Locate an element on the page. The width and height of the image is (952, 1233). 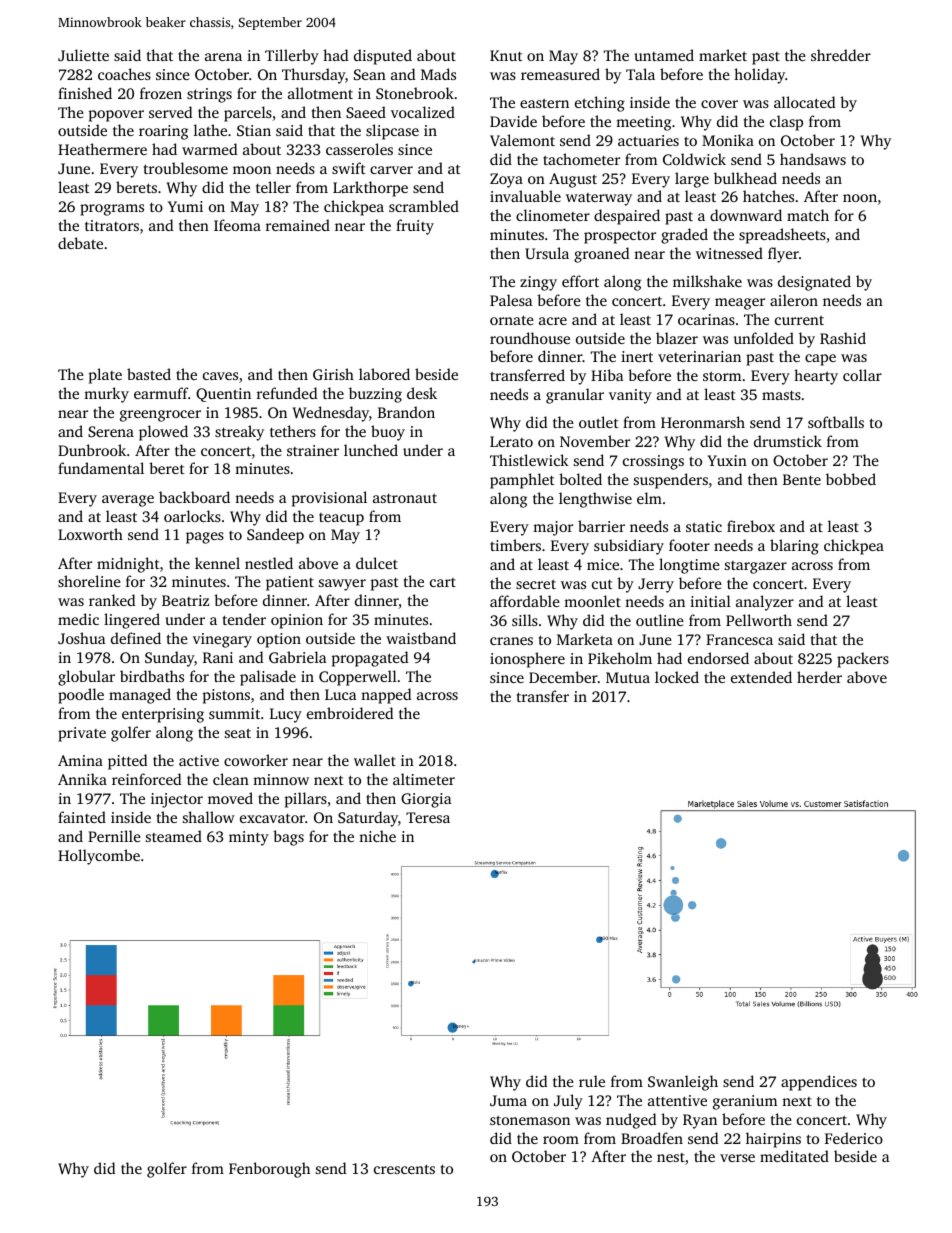
noon is located at coordinates (860, 198).
